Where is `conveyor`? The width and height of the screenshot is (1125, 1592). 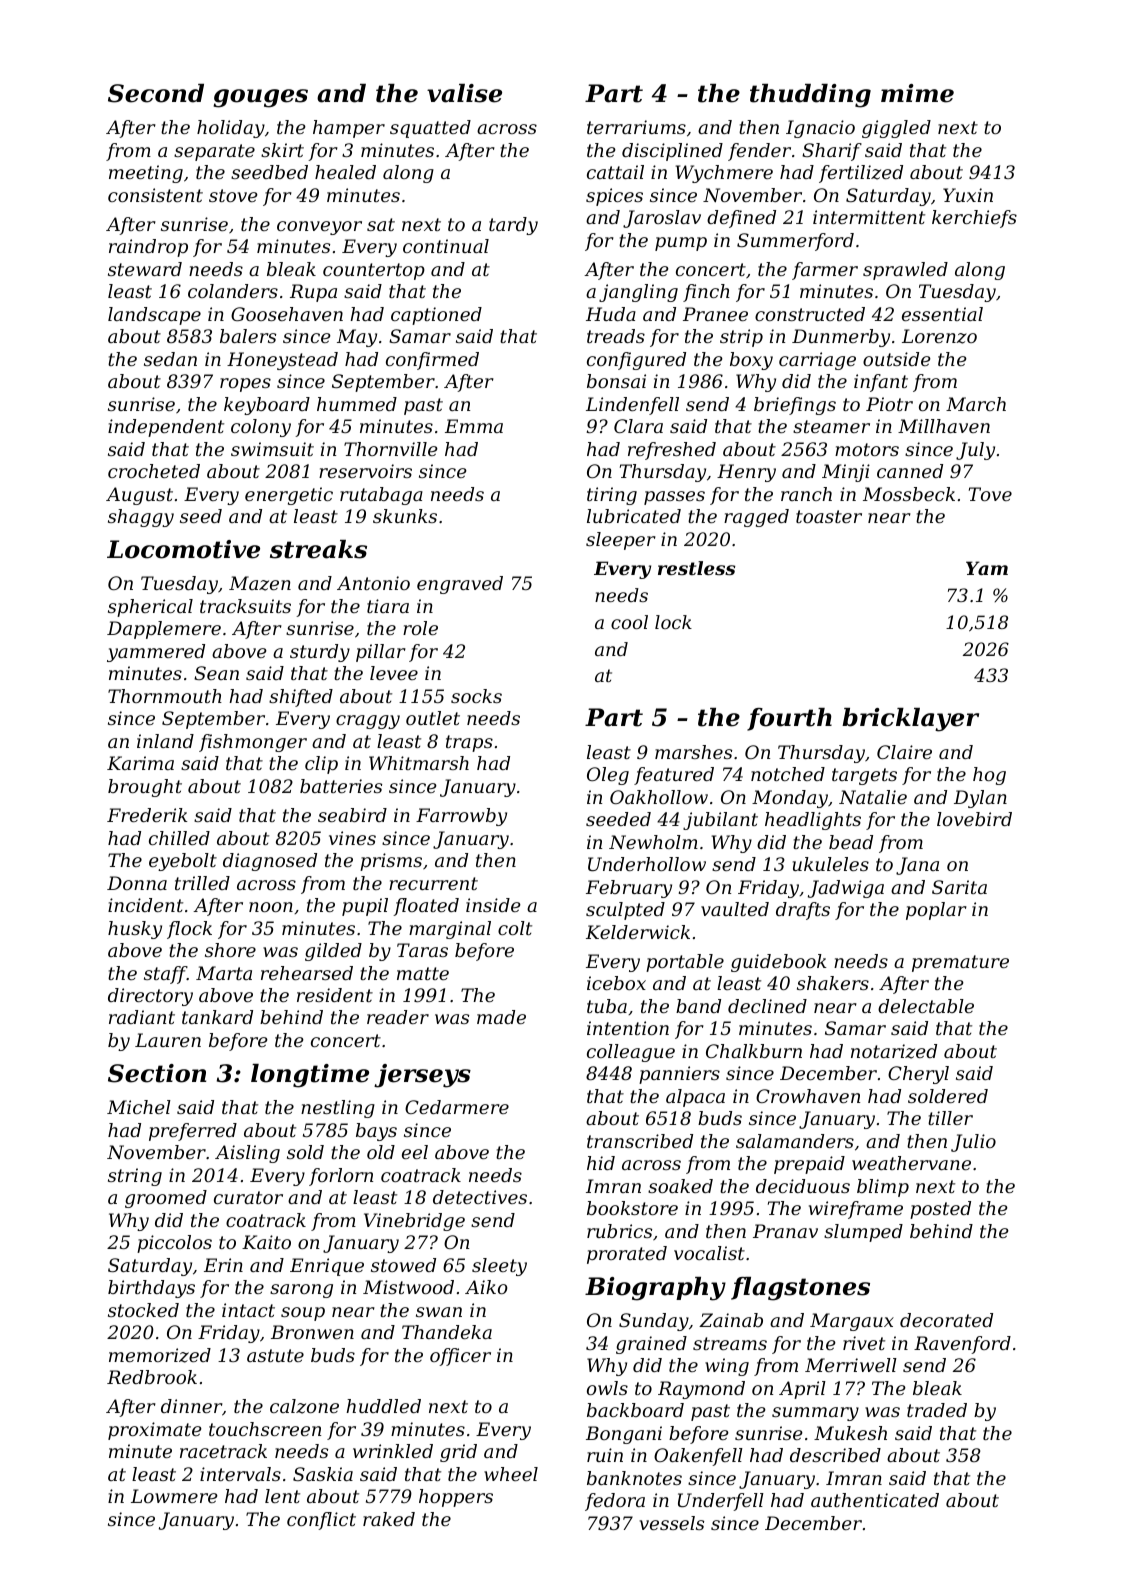 conveyor is located at coordinates (319, 228).
